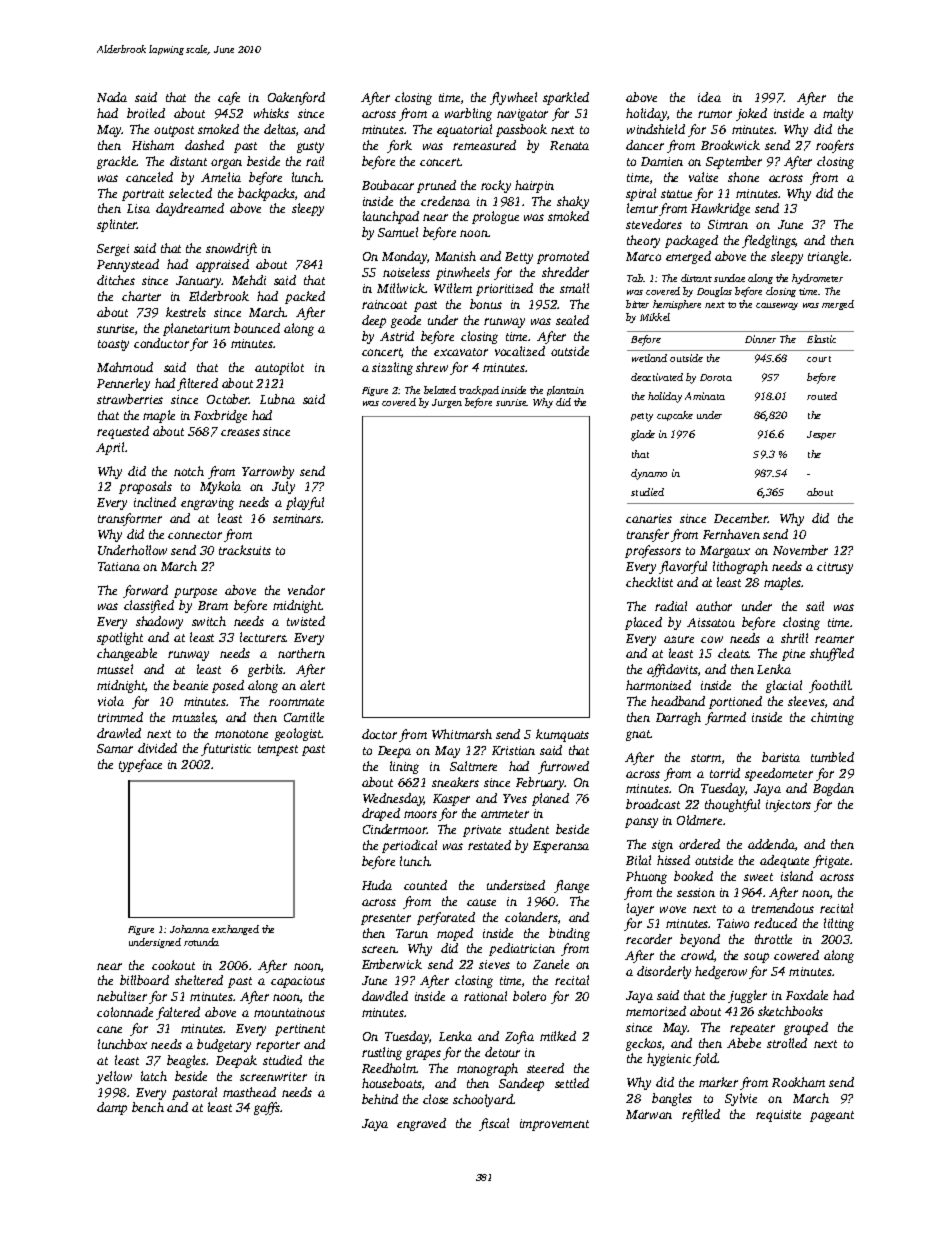  I want to click on shadowy, so click(159, 622).
